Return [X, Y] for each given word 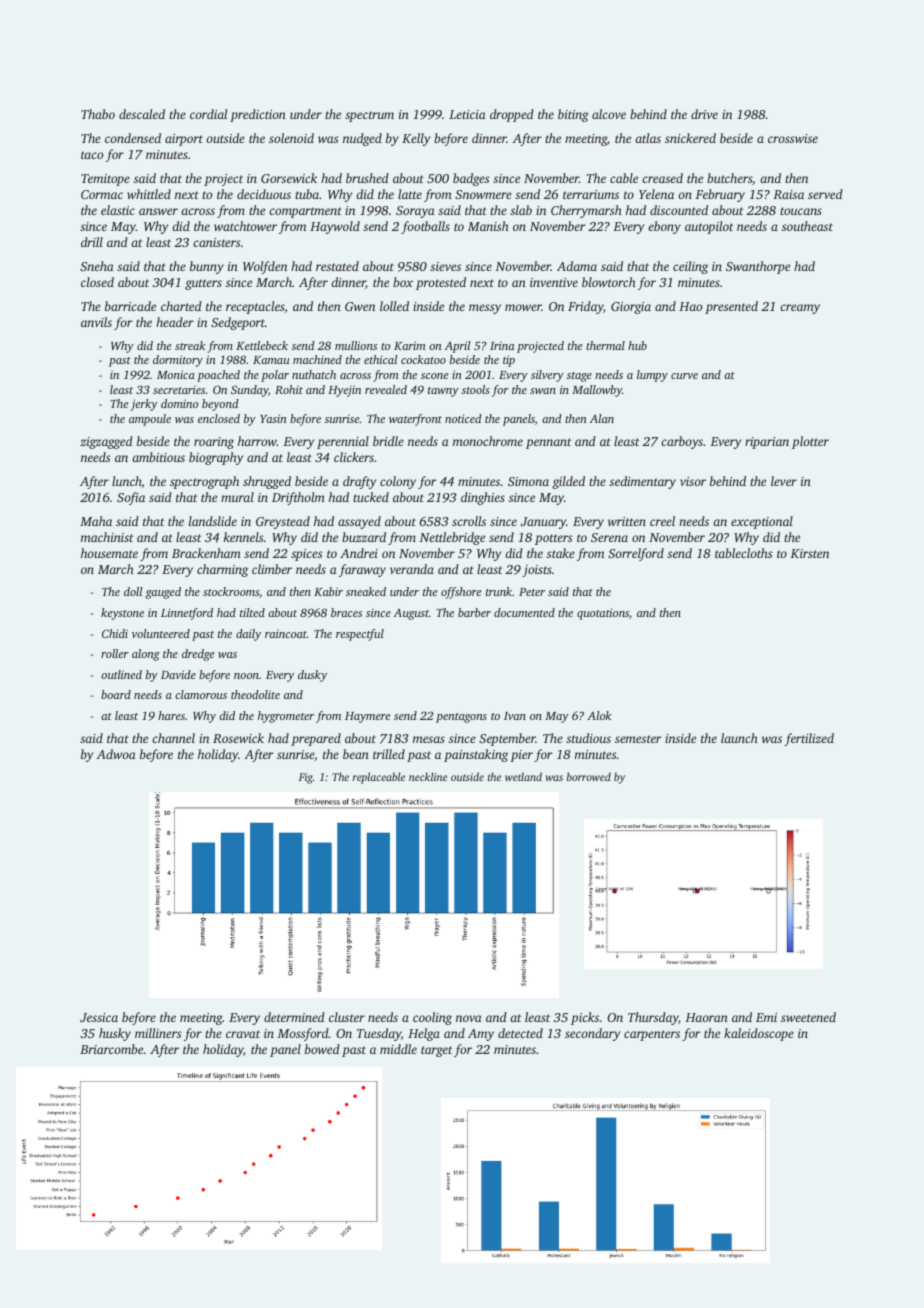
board [116, 694]
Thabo [98, 114]
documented [524, 612]
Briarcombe [111, 1049]
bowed [322, 1049]
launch [739, 738]
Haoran [706, 1017]
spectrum [369, 116]
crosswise [793, 138]
